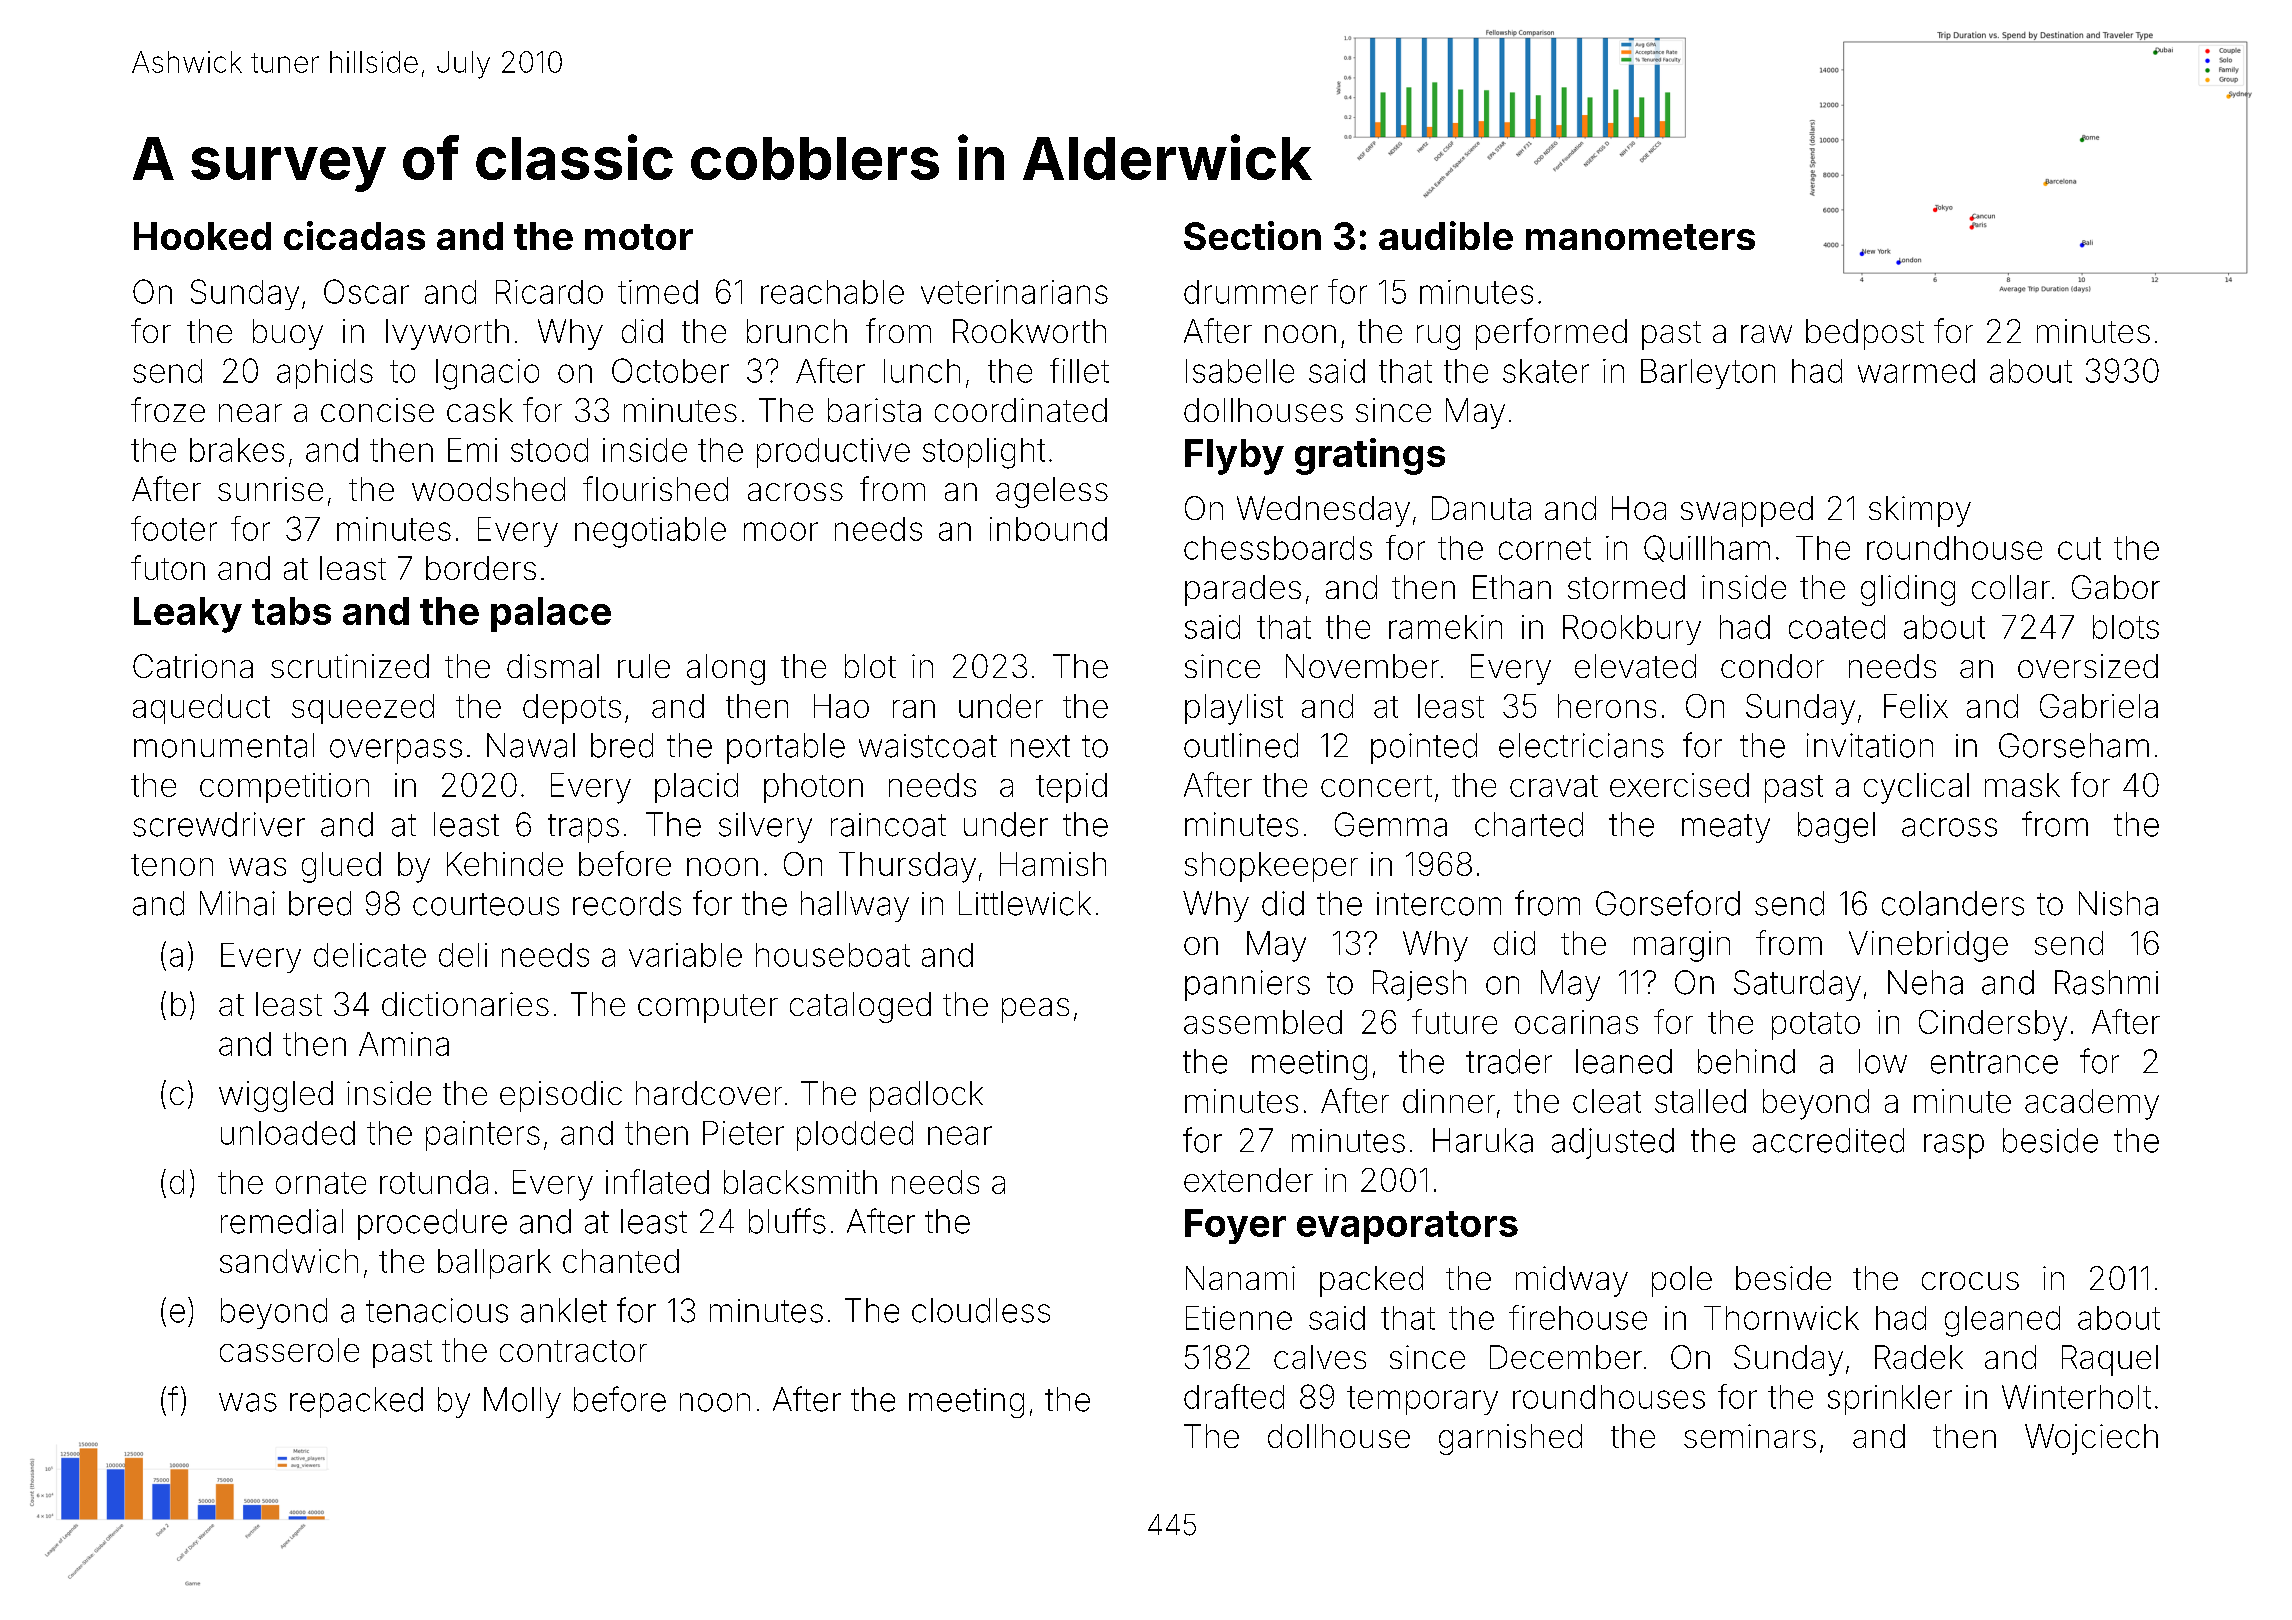 The image size is (2292, 1620). What do you see at coordinates (1439, 904) in the document?
I see `intercom` at bounding box center [1439, 904].
